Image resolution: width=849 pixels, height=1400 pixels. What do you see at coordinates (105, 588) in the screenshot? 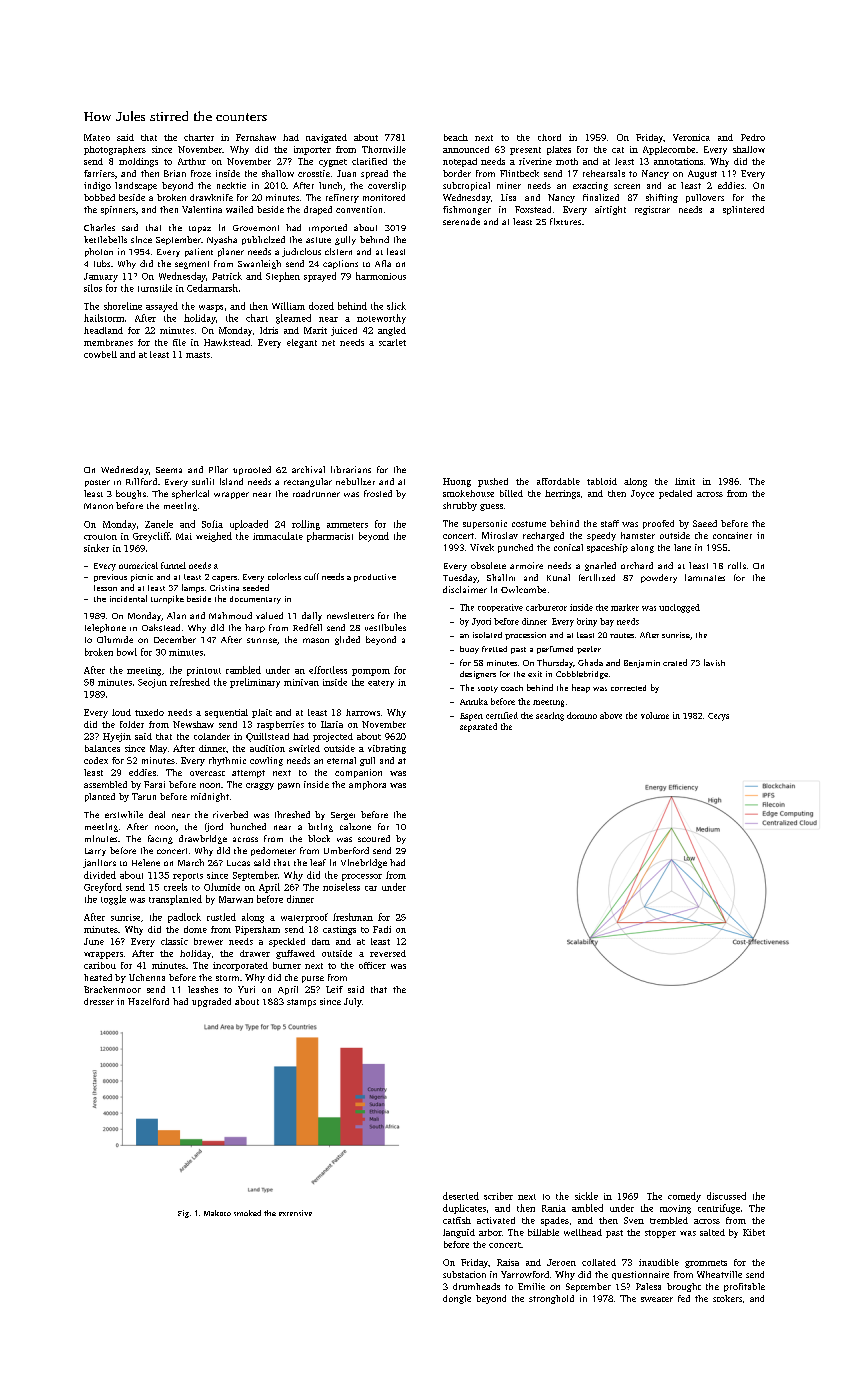
I see `lesson` at bounding box center [105, 588].
